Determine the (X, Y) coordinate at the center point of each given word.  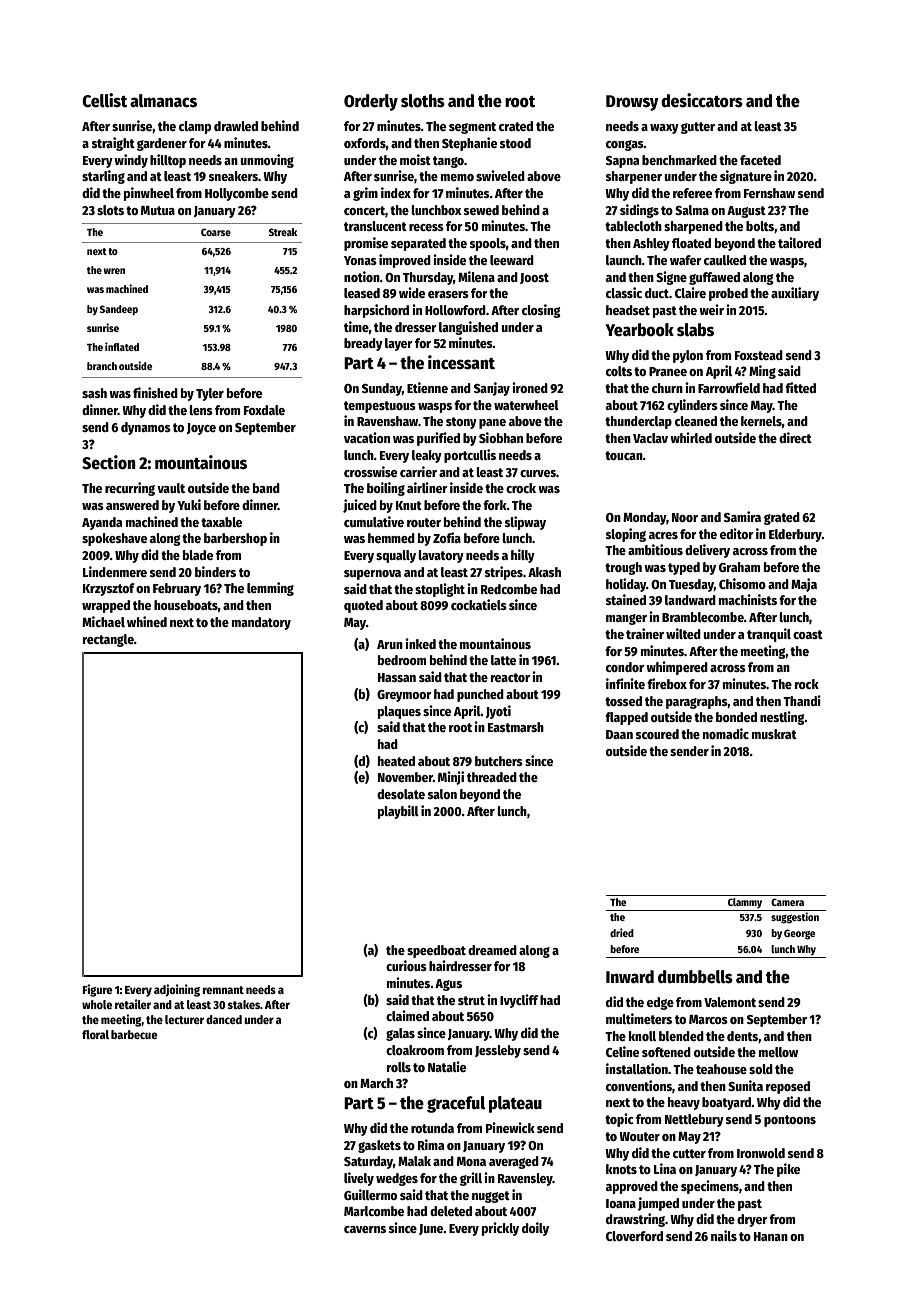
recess (426, 227)
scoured (657, 734)
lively (359, 1179)
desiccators (702, 100)
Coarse (216, 232)
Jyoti (498, 712)
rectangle (108, 640)
